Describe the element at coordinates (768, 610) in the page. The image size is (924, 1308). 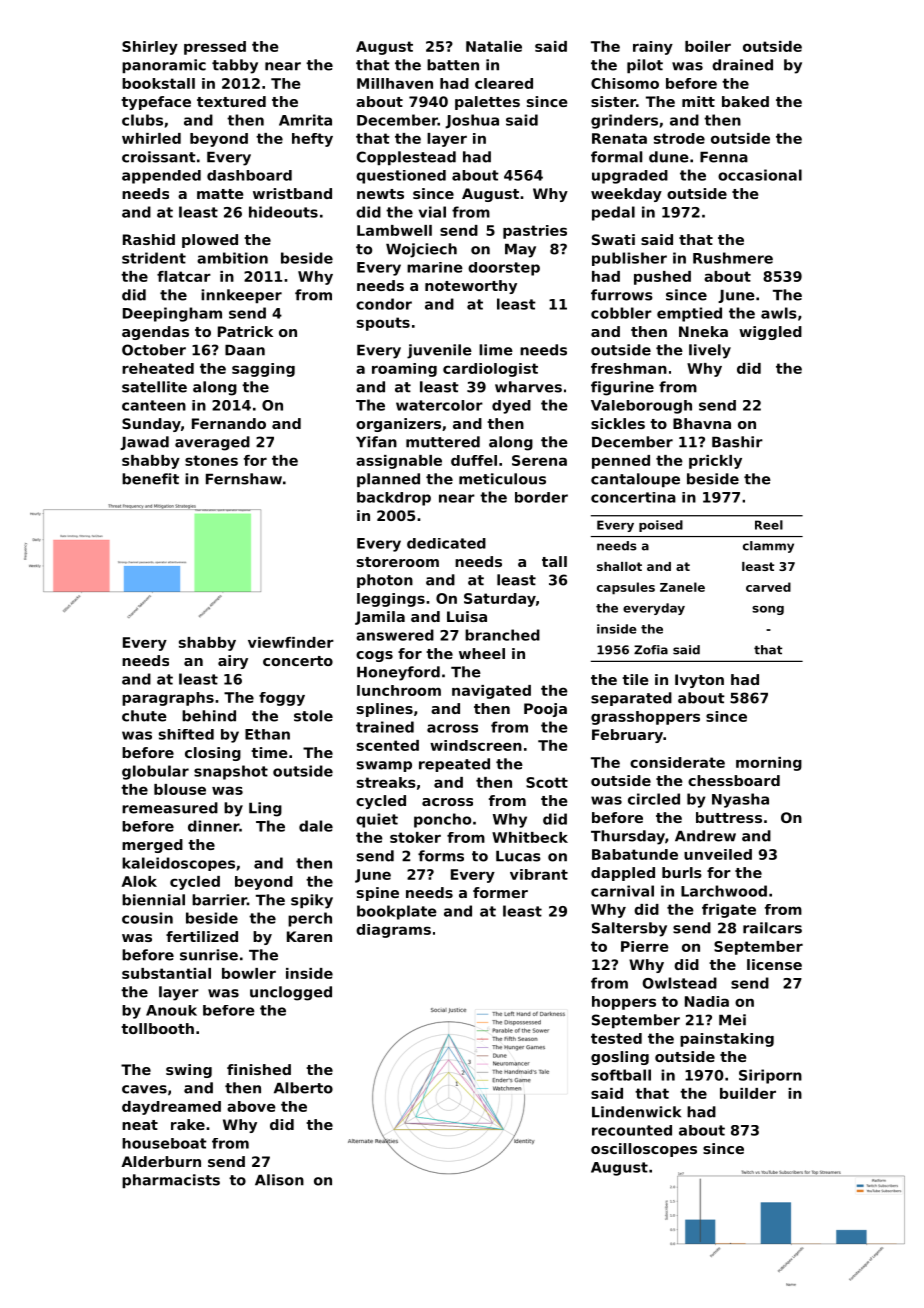
I see `song` at that location.
